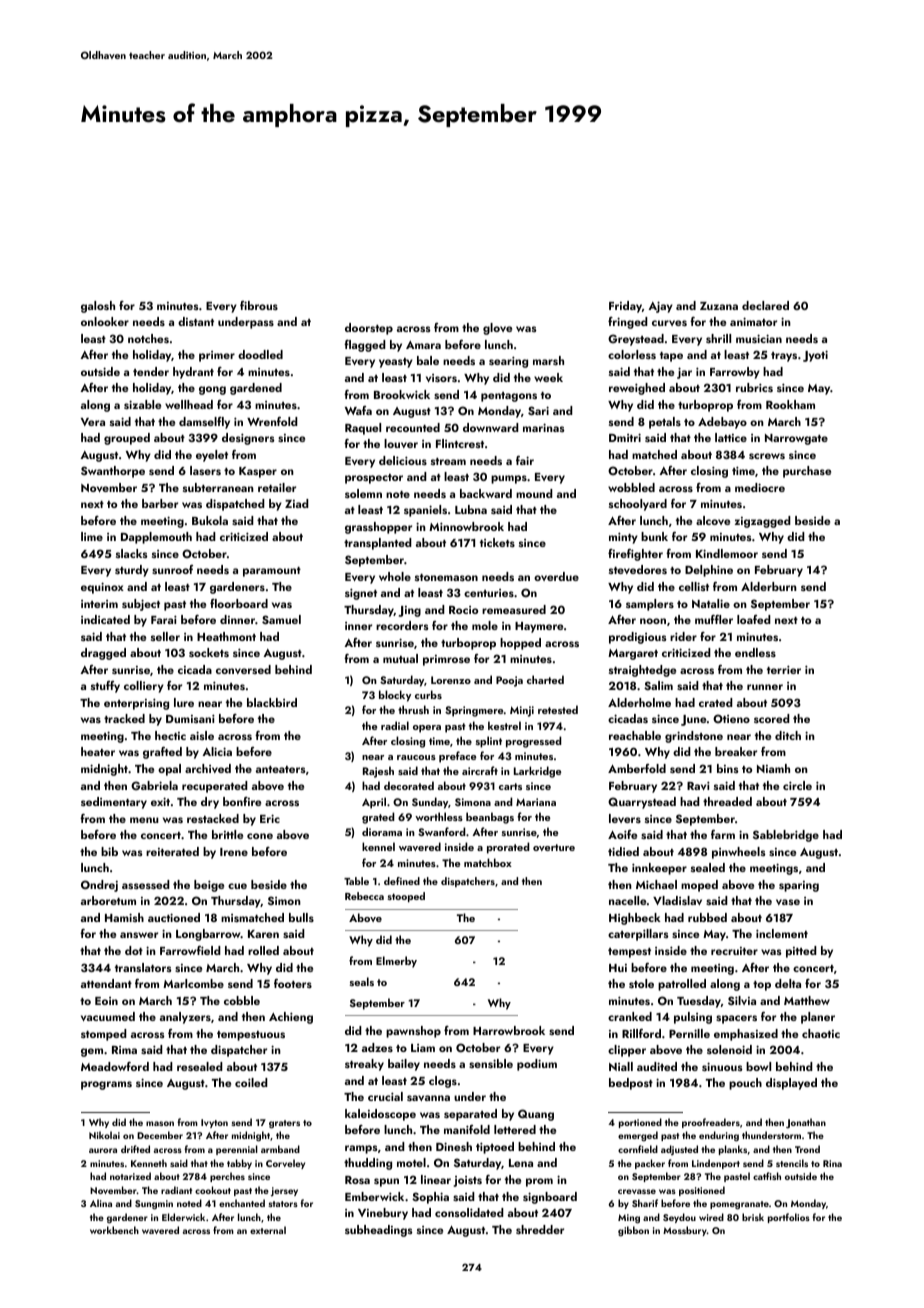 The width and height of the screenshot is (924, 1308). I want to click on Elderwick, so click(183, 1217).
